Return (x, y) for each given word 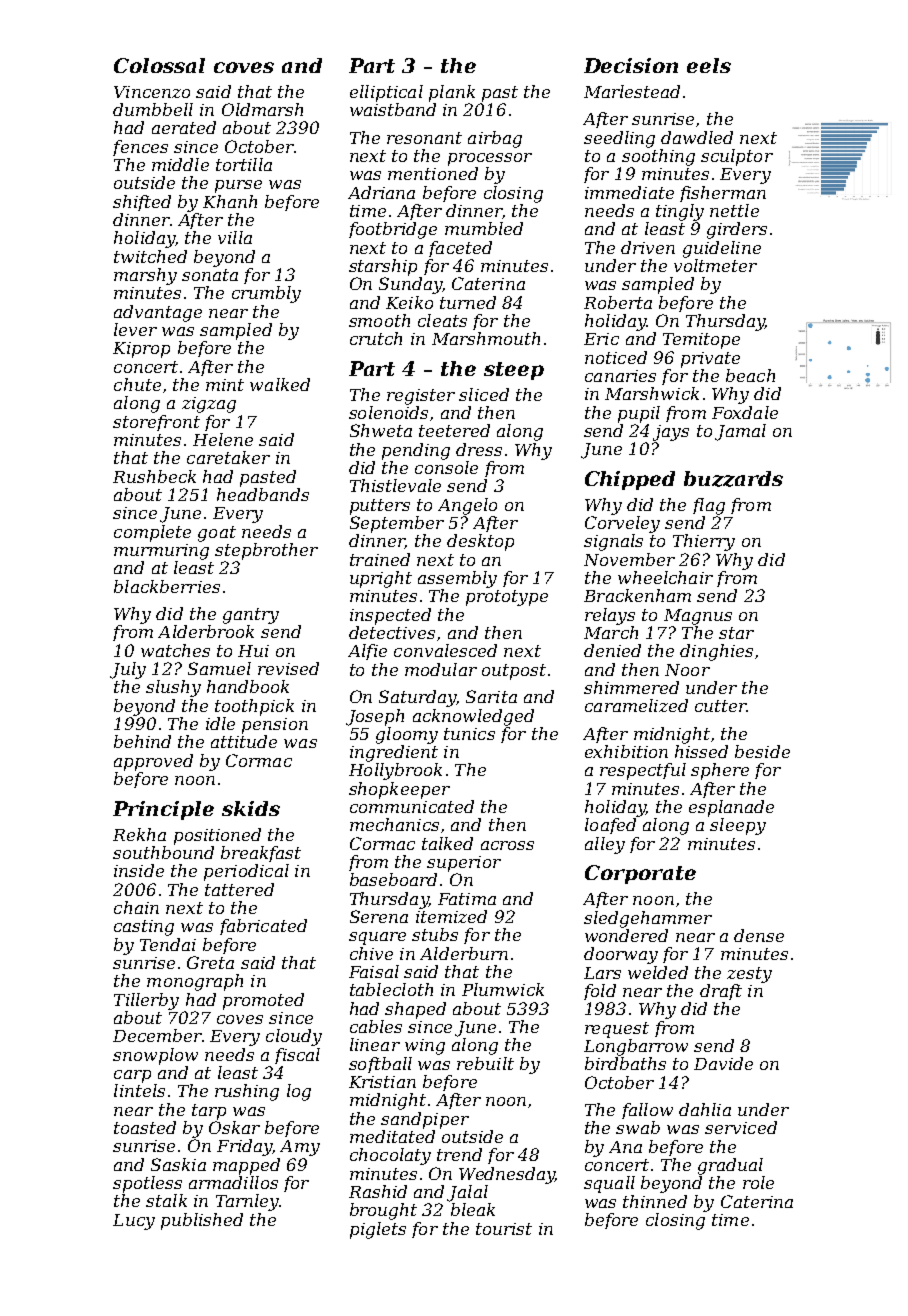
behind (142, 741)
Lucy (134, 1222)
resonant (424, 138)
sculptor (737, 157)
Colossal (159, 65)
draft (721, 992)
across (507, 845)
